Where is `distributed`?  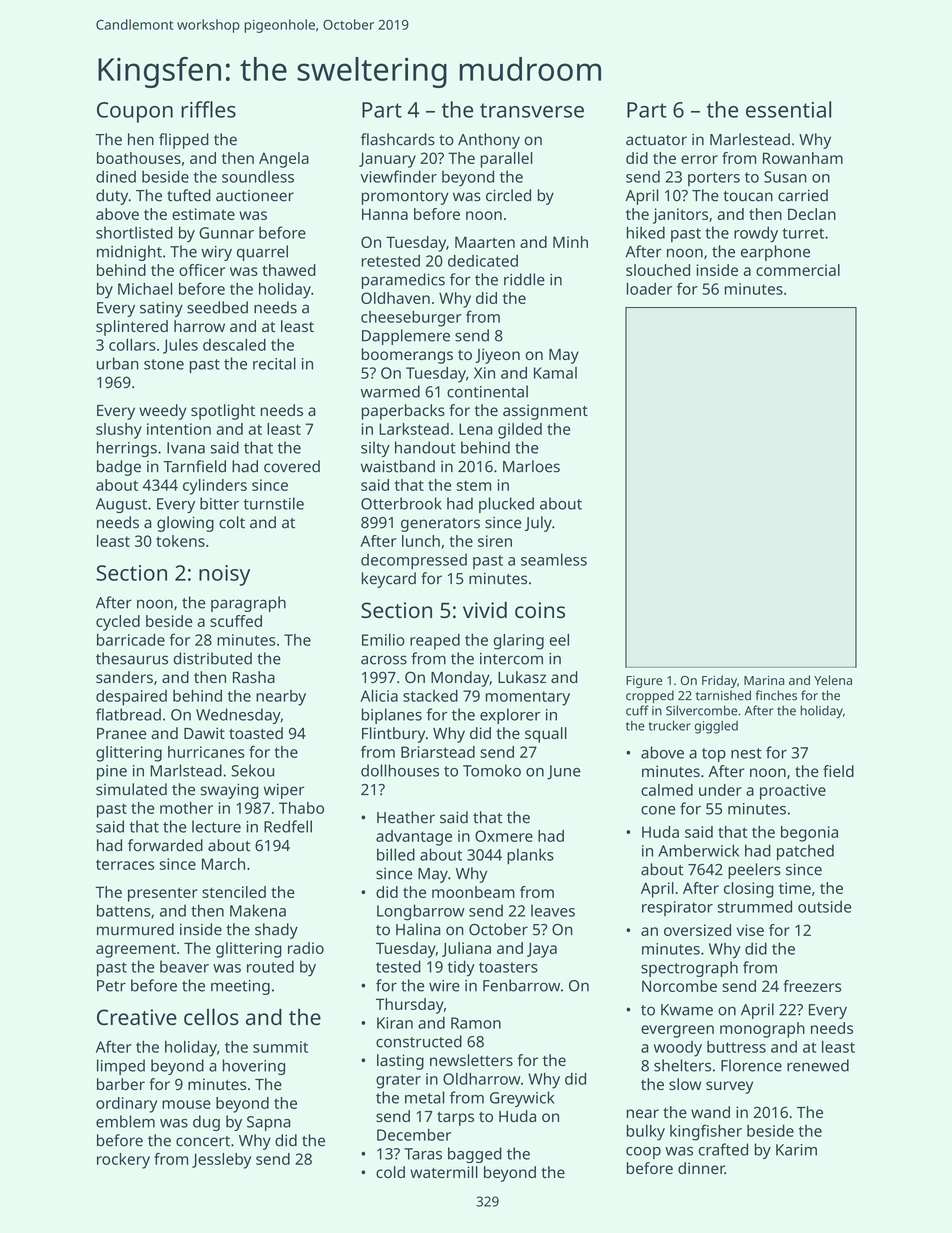 distributed is located at coordinates (212, 658).
